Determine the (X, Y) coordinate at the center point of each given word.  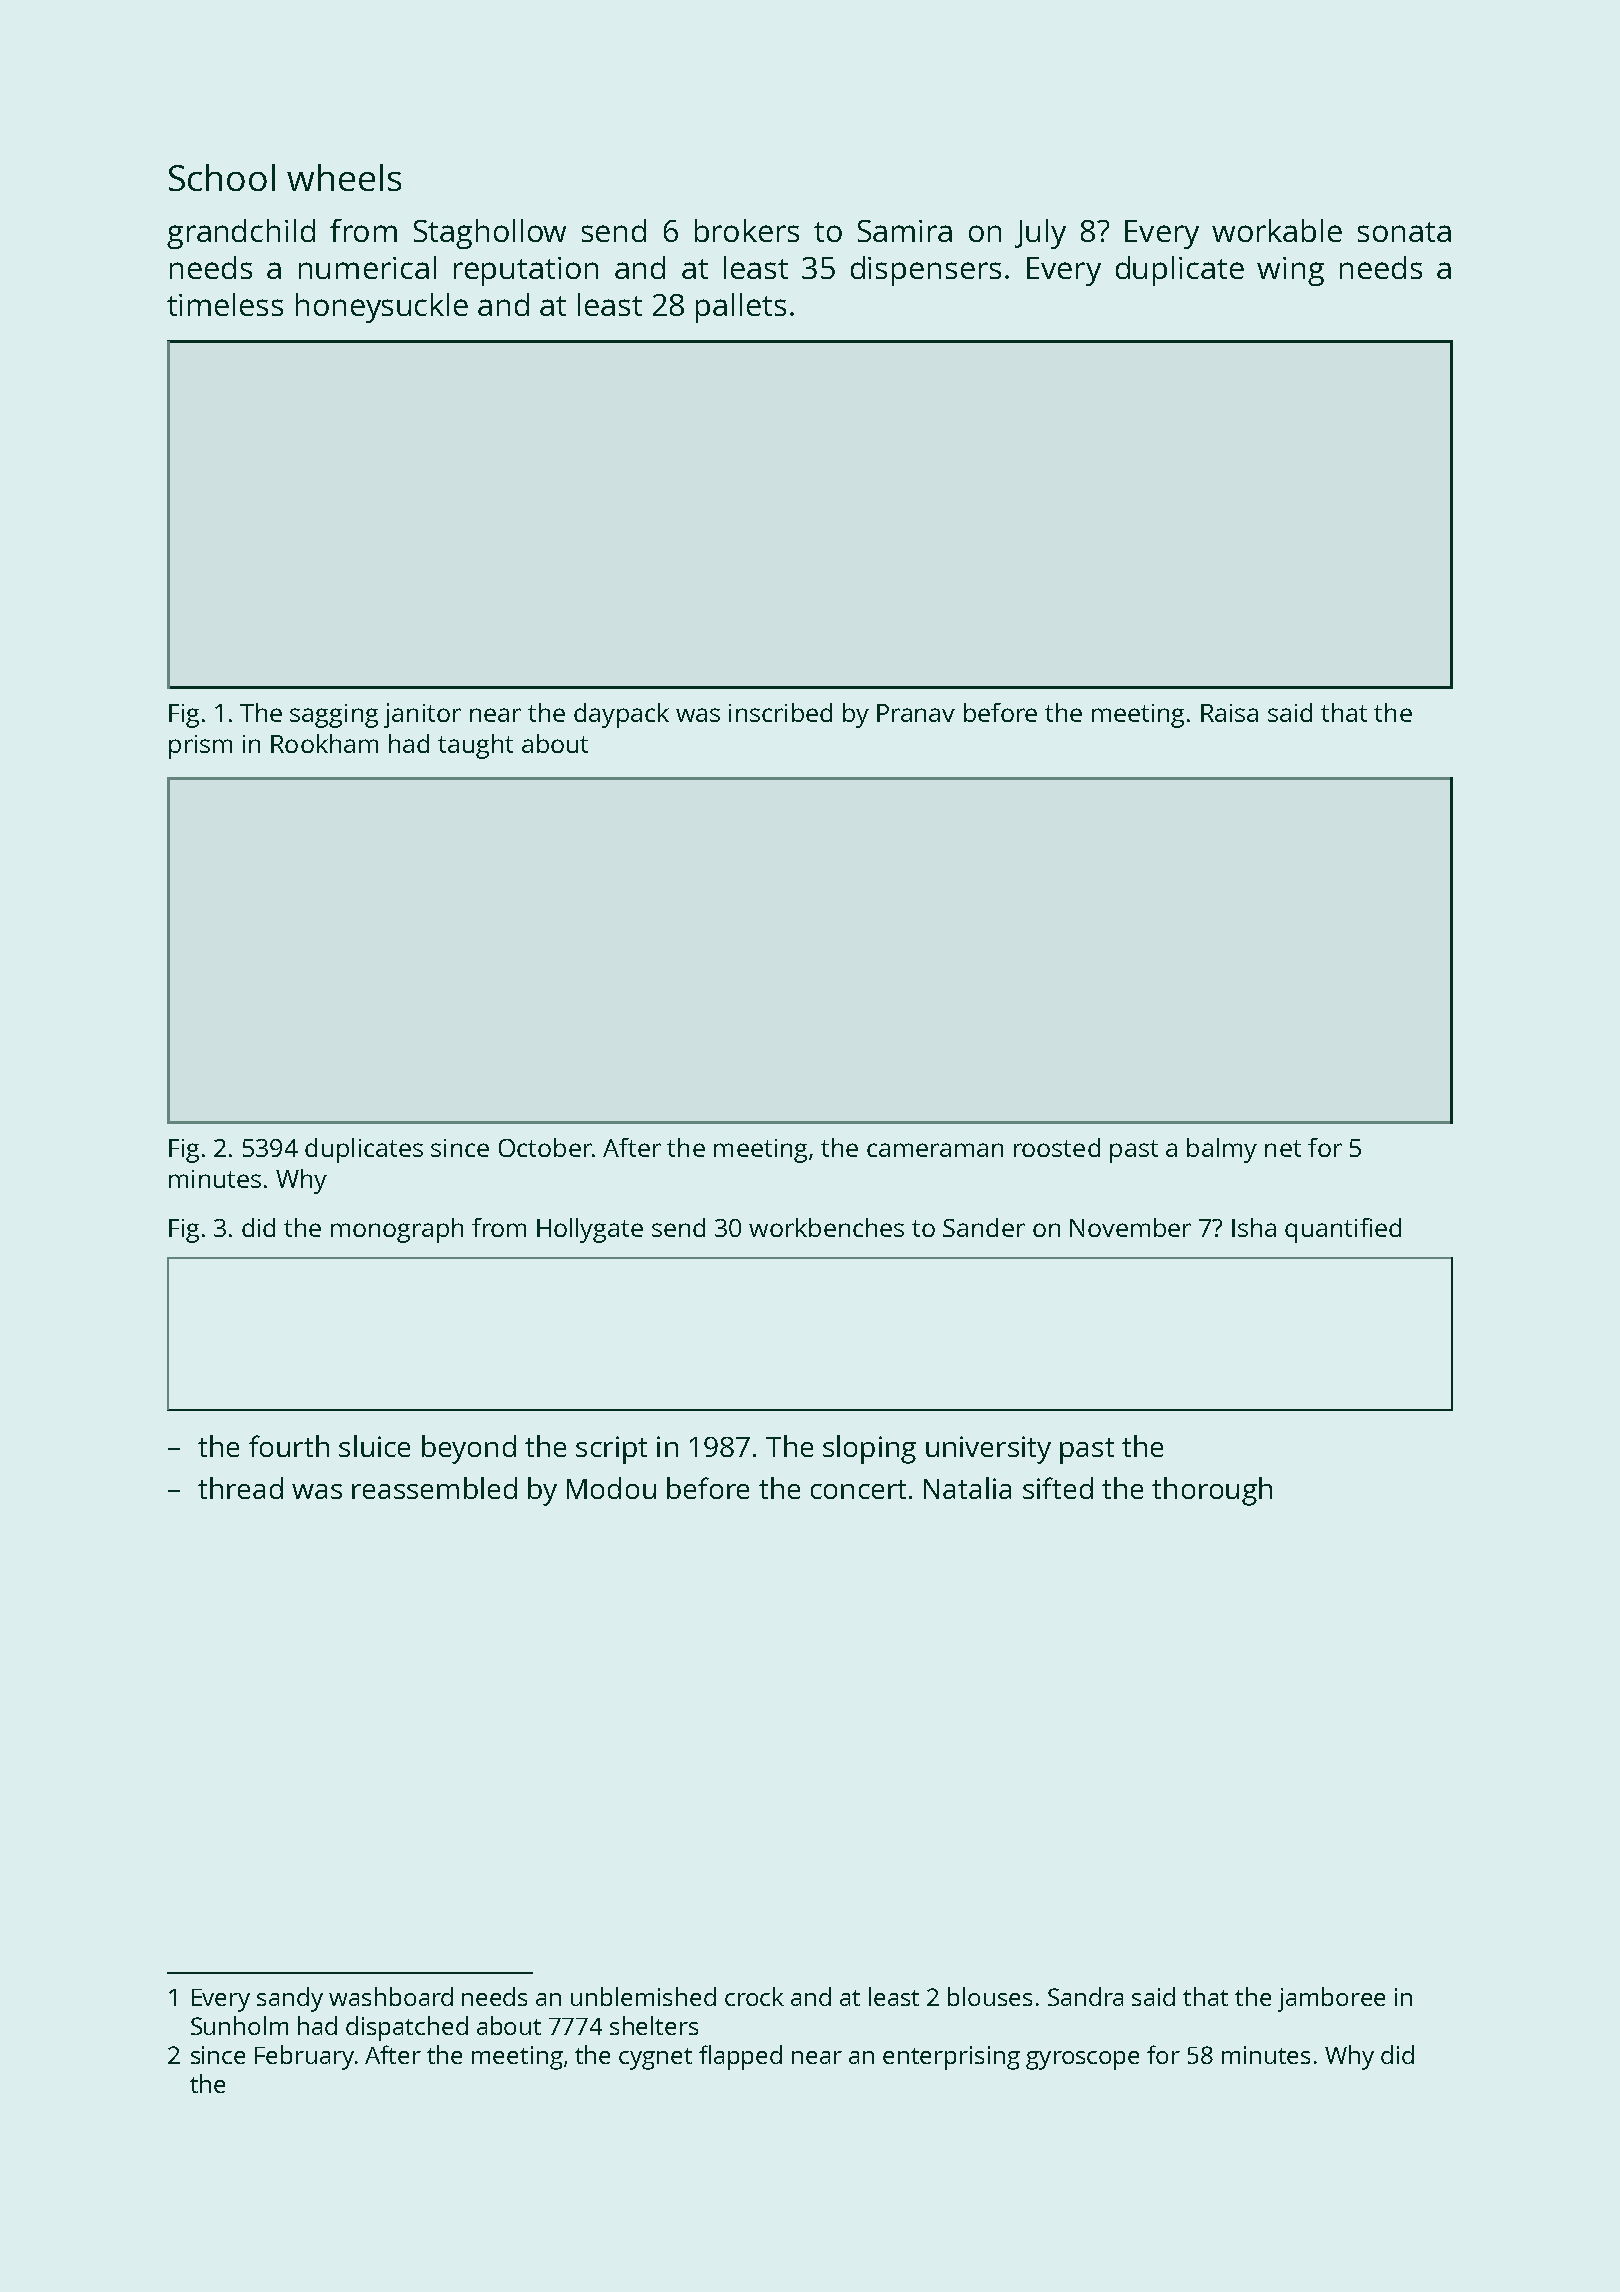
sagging (334, 716)
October (545, 1147)
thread (240, 1488)
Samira (905, 231)
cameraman (935, 1150)
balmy (1222, 1150)
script (611, 1450)
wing (1290, 271)
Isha (1254, 1227)
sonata (1404, 232)
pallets (741, 308)
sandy (290, 1999)
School (222, 177)
